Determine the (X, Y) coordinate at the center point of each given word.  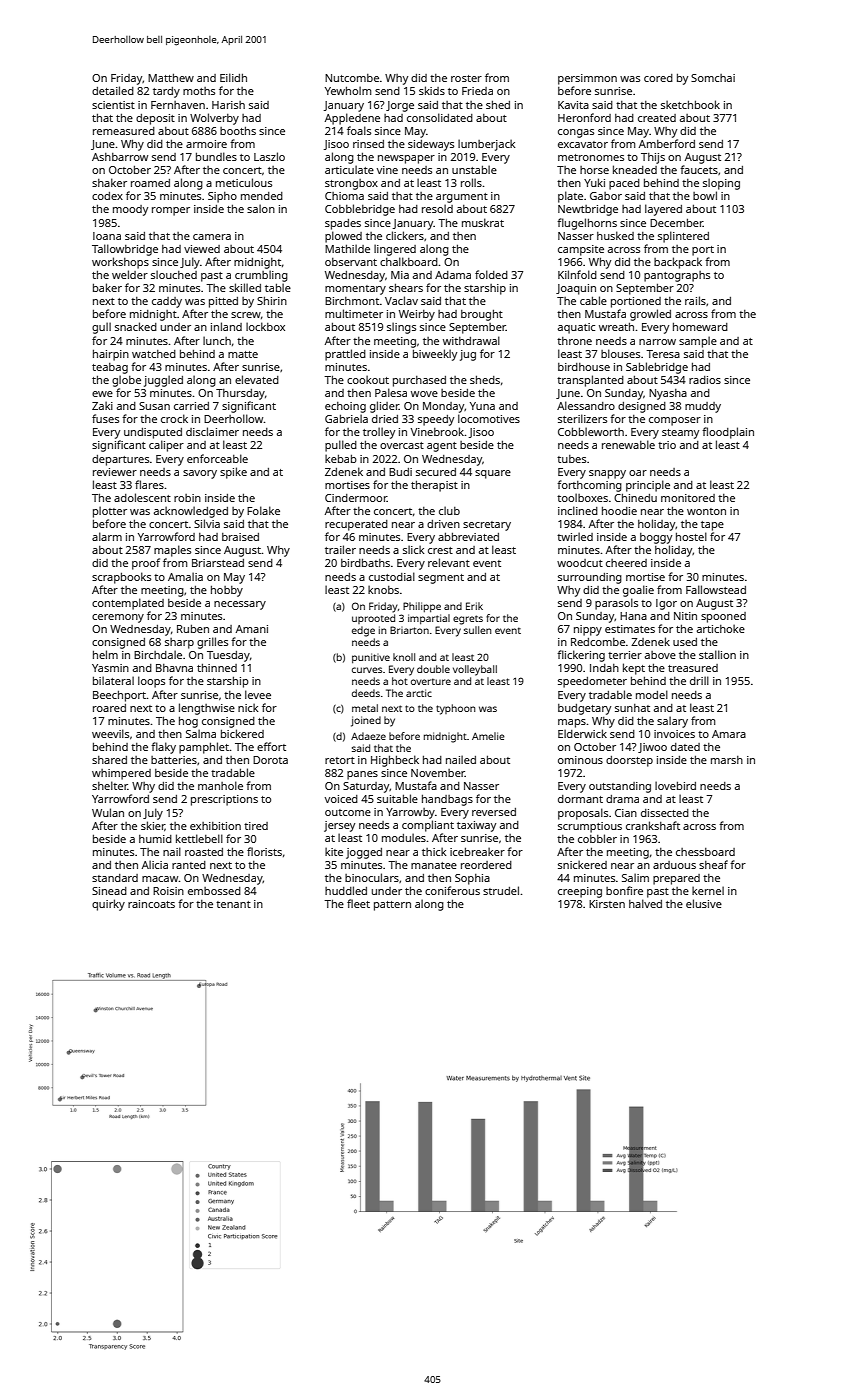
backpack (678, 263)
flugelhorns (587, 224)
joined (366, 721)
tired (256, 826)
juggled (163, 381)
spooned (723, 617)
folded (491, 274)
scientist (113, 105)
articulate (349, 169)
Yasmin (110, 668)
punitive (371, 658)
